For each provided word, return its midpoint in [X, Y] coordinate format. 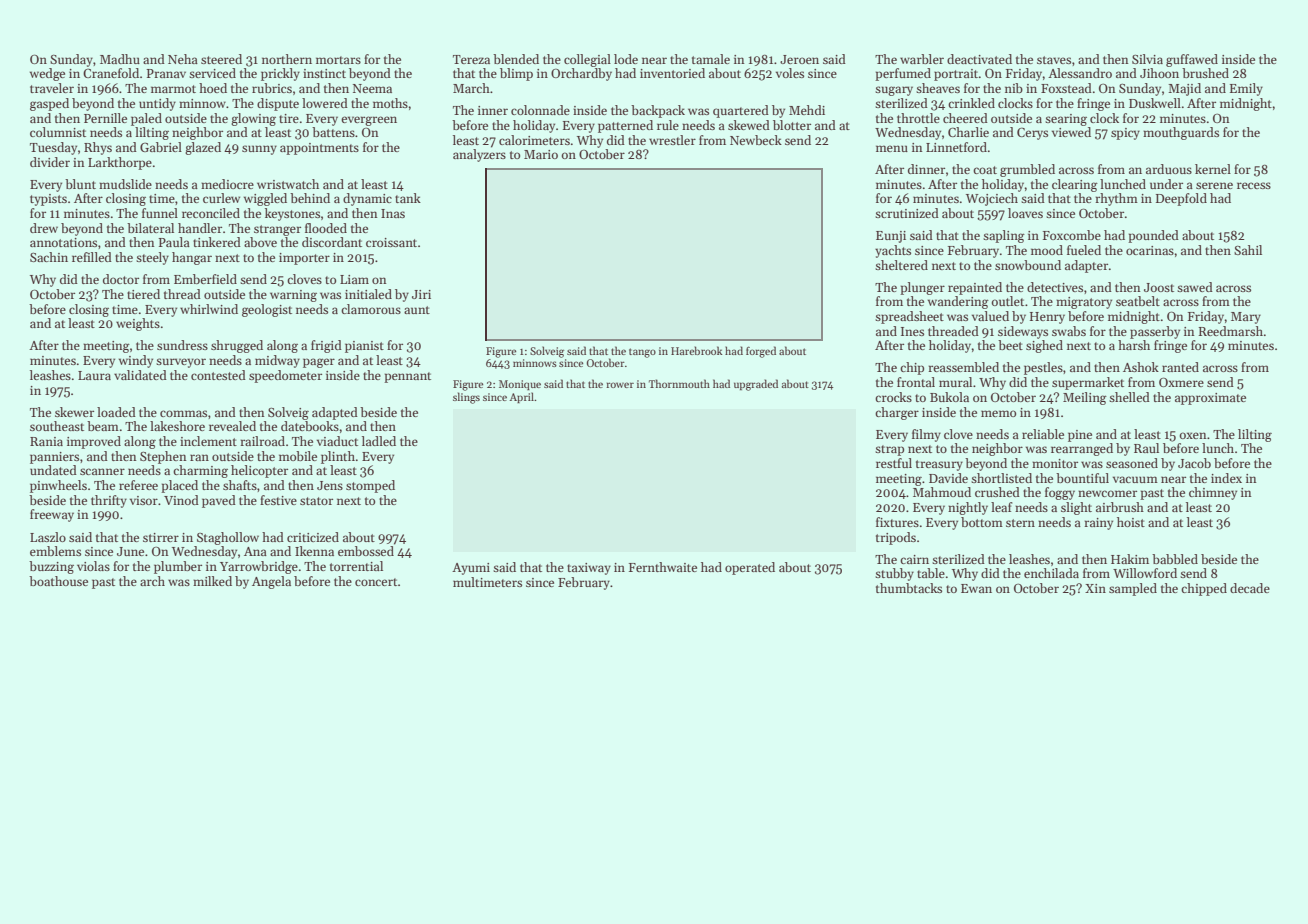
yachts [893, 251]
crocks [893, 397]
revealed [232, 426]
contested [218, 375]
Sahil [1248, 250]
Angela [271, 582]
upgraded [756, 385]
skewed [749, 125]
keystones [292, 214]
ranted [1180, 367]
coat [985, 170]
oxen [1193, 435]
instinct [324, 73]
